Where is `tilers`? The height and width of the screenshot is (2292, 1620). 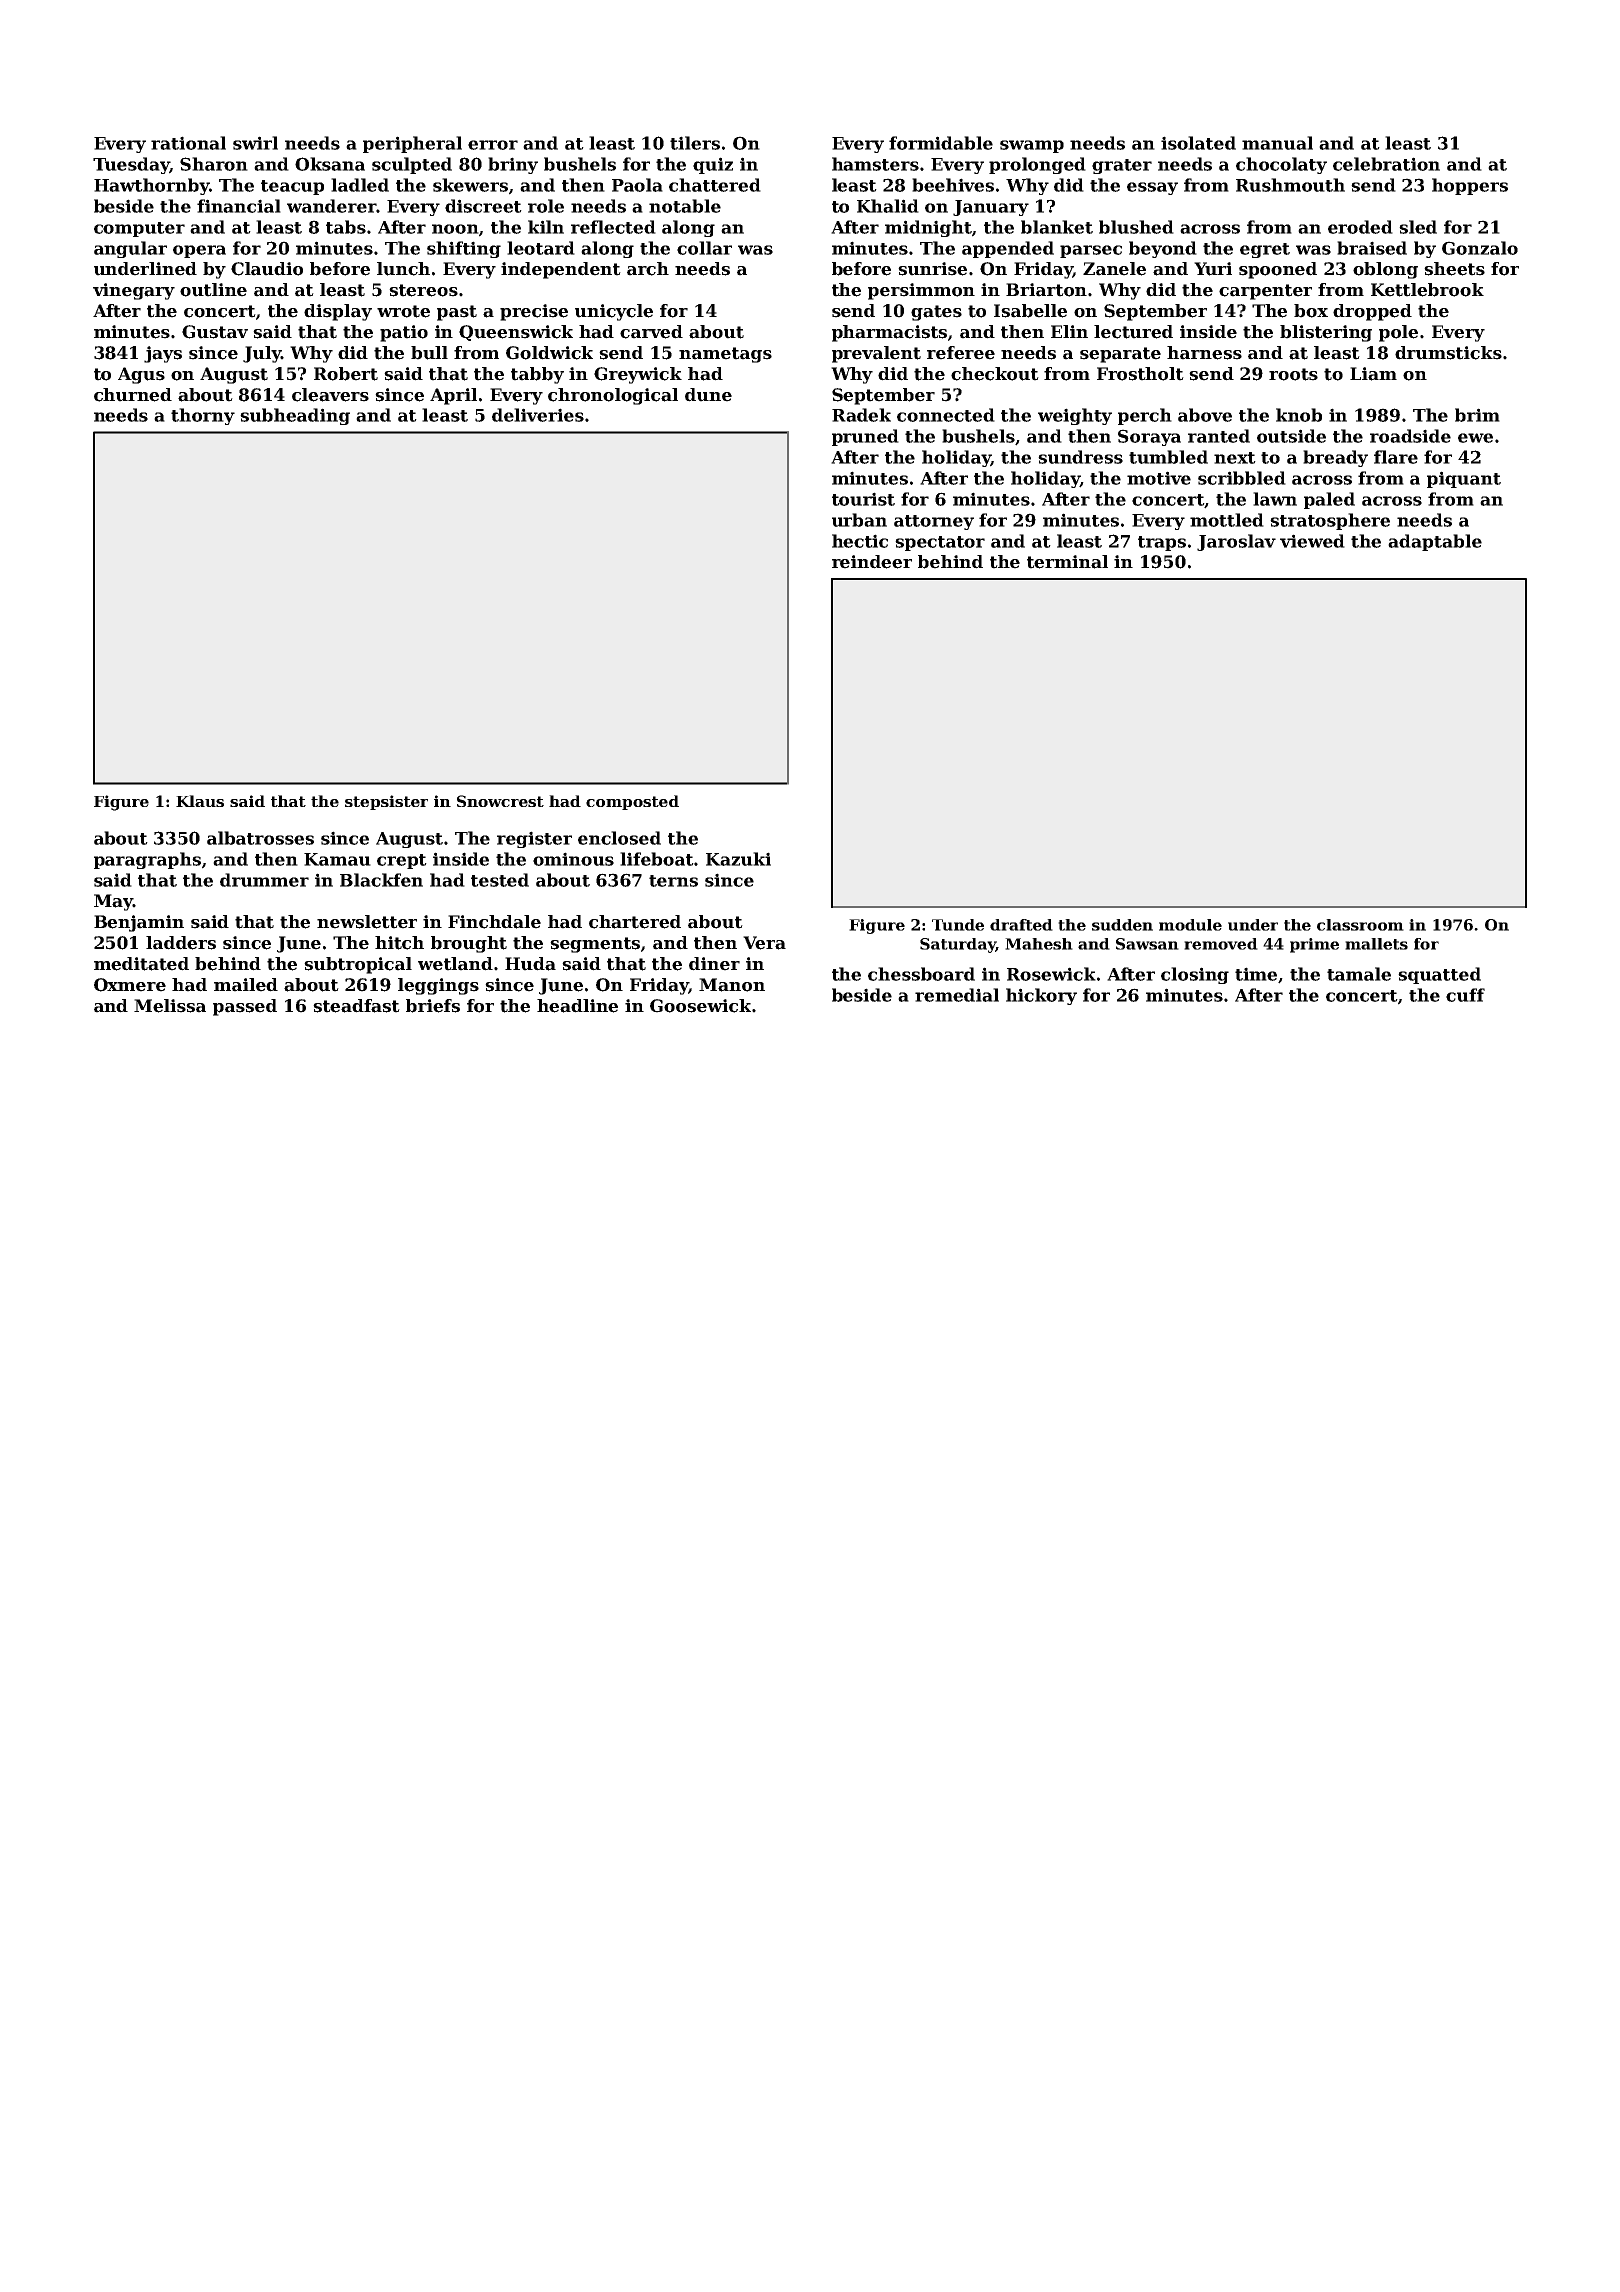 tilers is located at coordinates (695, 143).
